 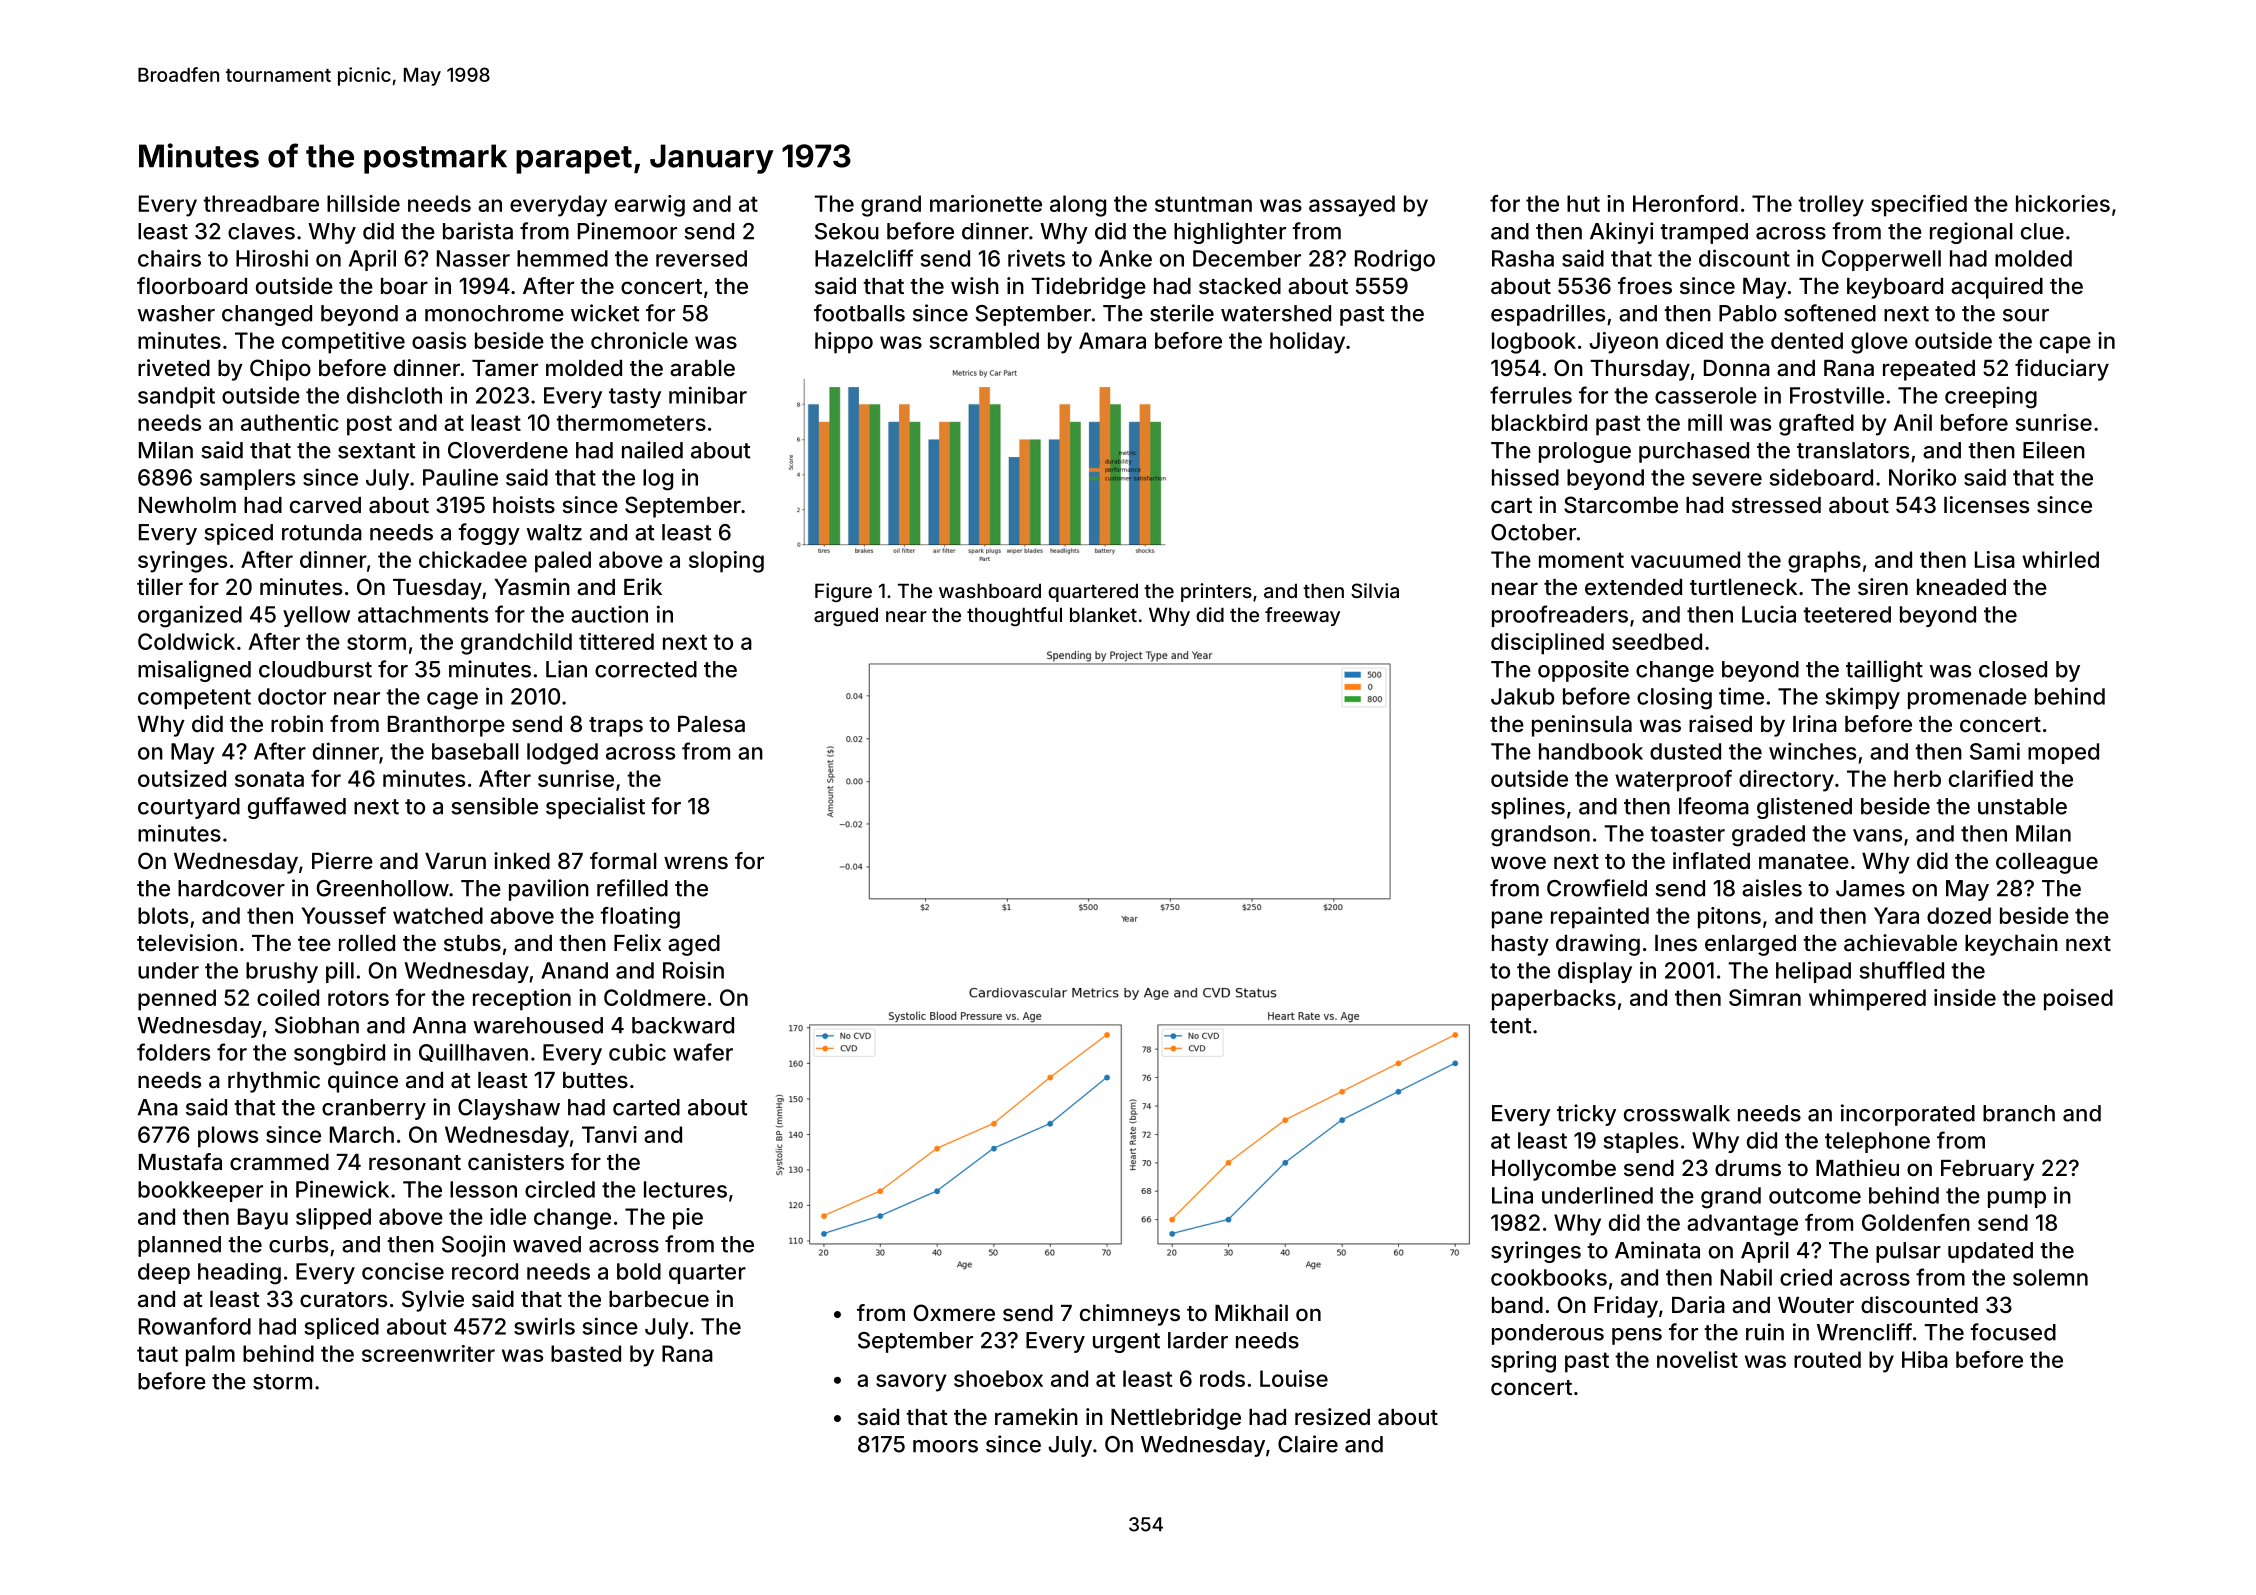 What do you see at coordinates (231, 888) in the document?
I see `hardcover` at bounding box center [231, 888].
